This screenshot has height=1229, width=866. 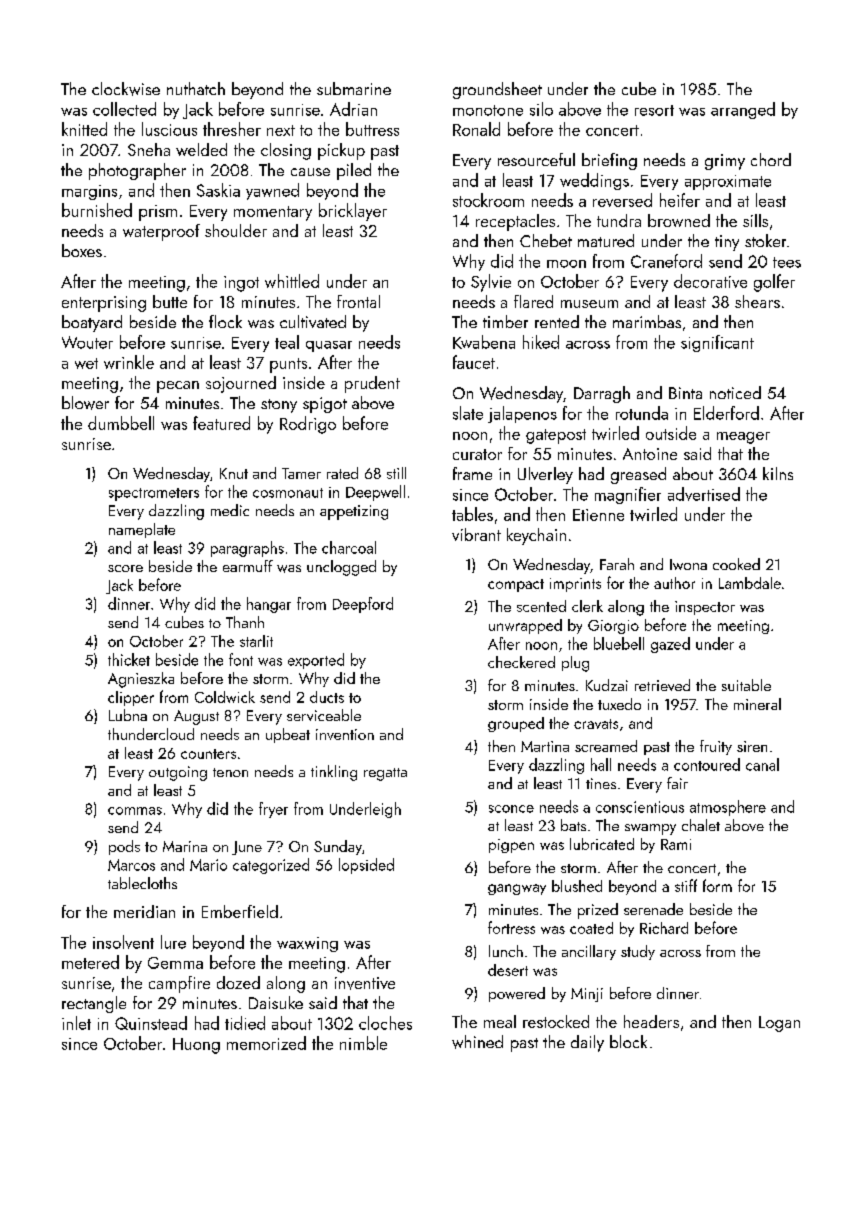 What do you see at coordinates (774, 283) in the screenshot?
I see `golfer` at bounding box center [774, 283].
